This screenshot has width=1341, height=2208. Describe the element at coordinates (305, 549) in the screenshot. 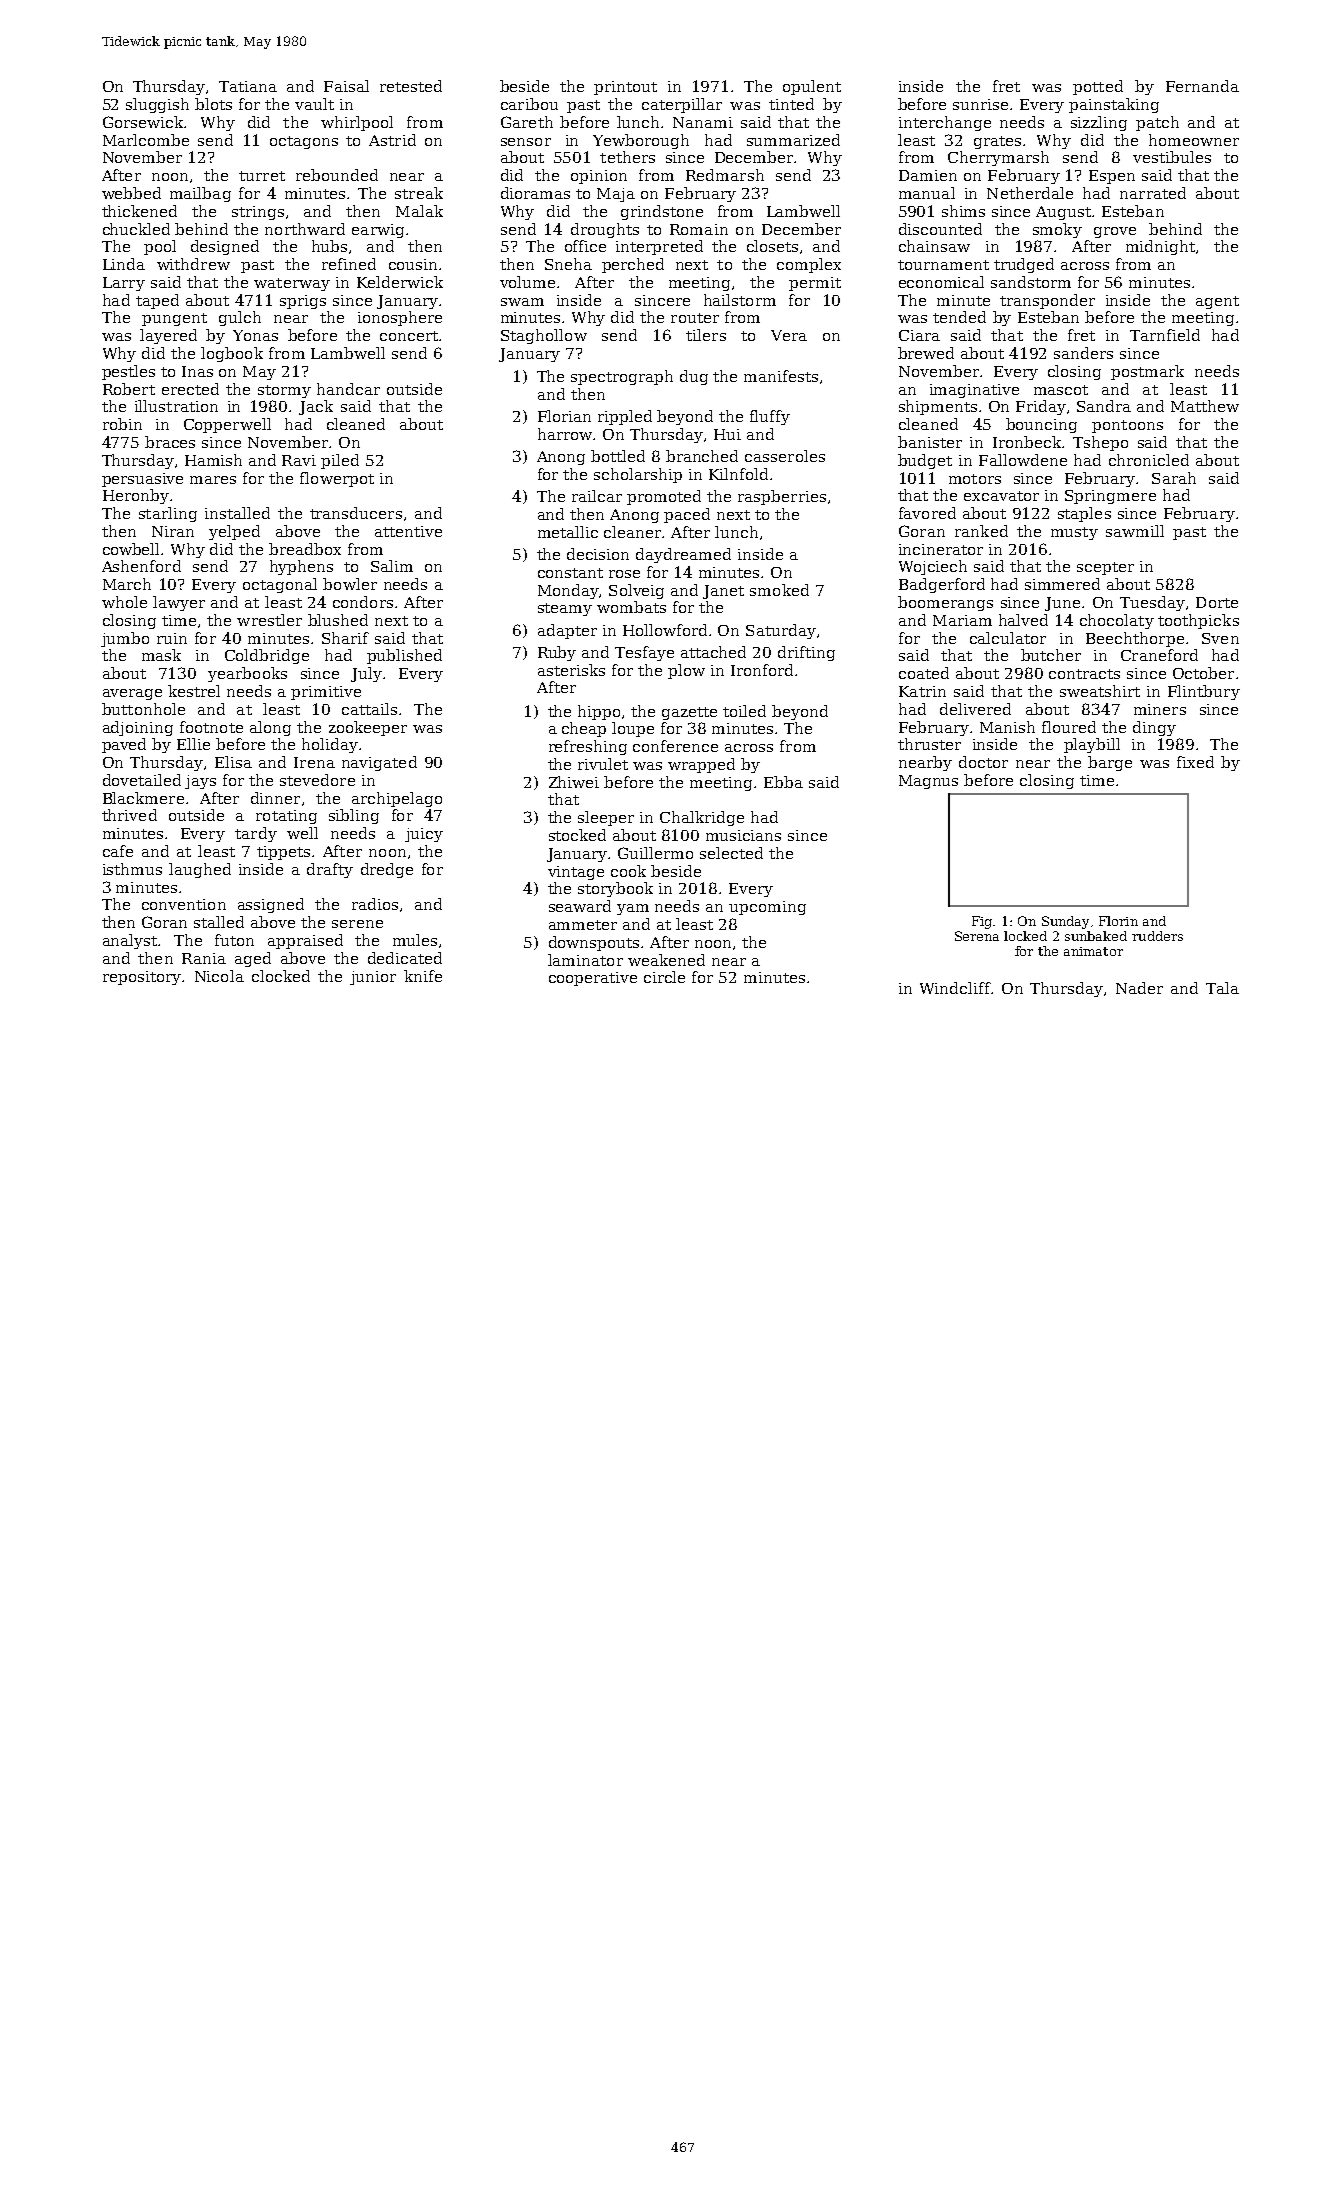

I see `breadbox` at that location.
